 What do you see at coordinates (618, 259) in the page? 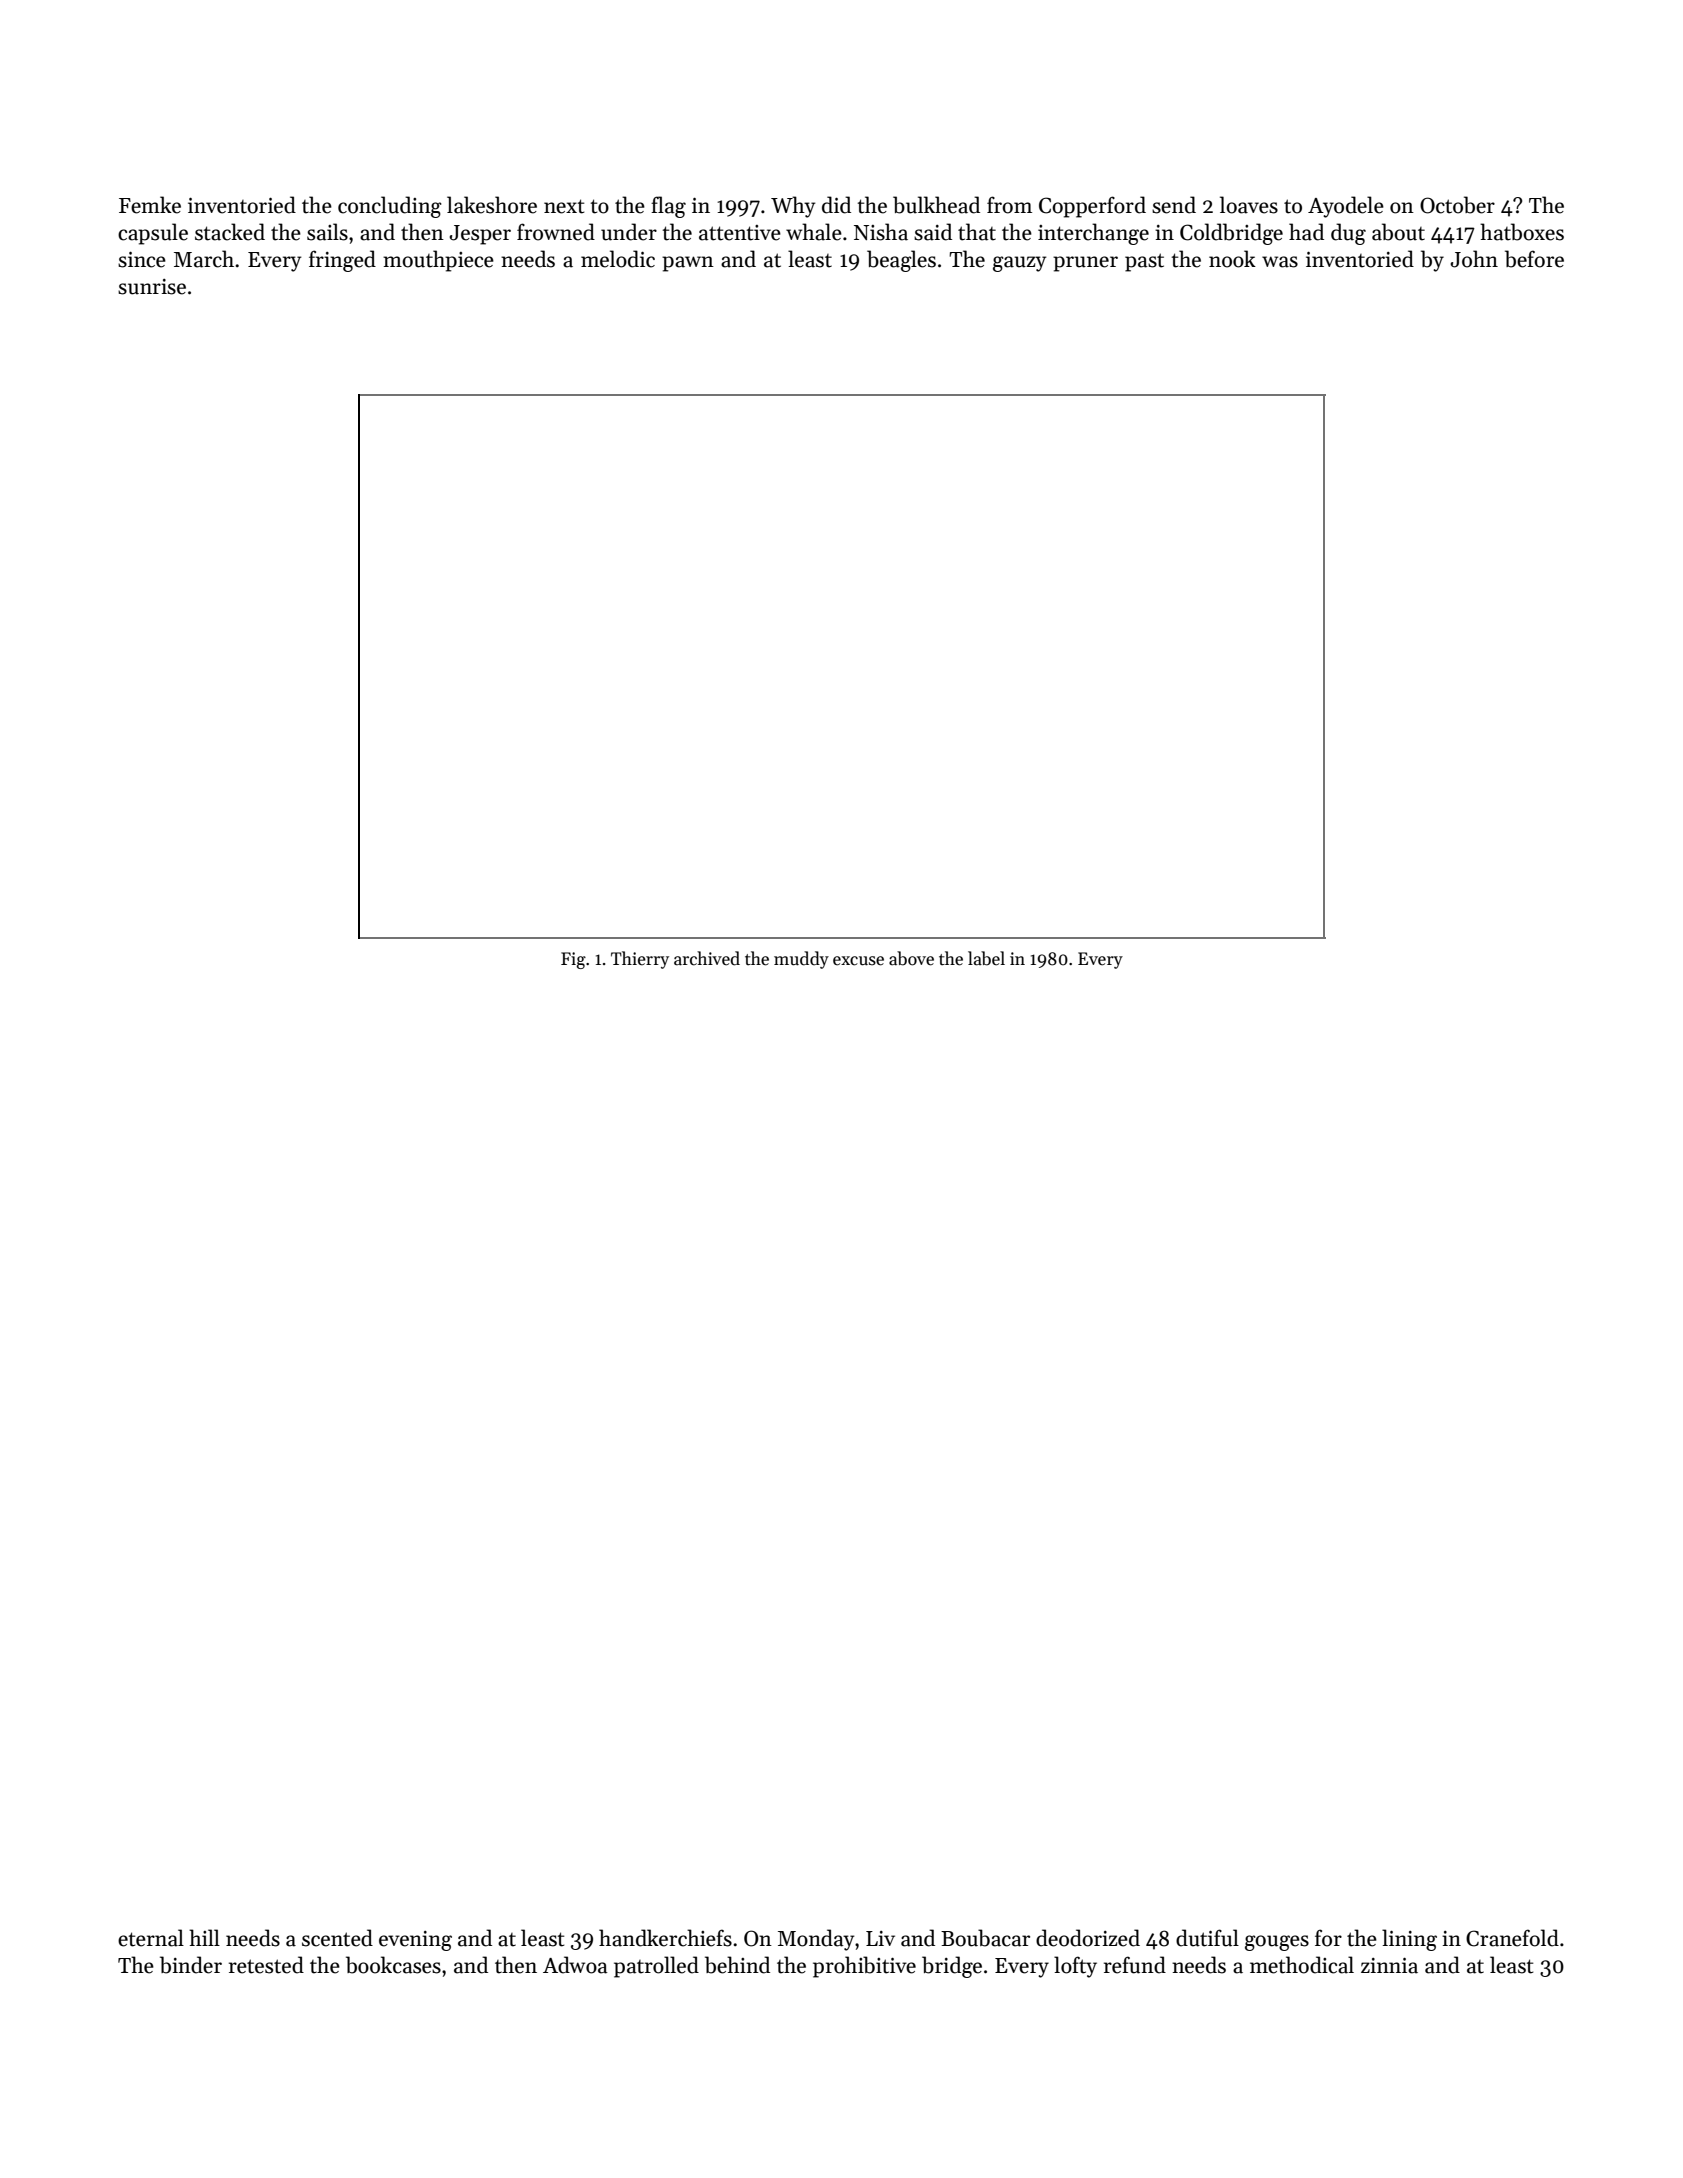
I see `melodic` at bounding box center [618, 259].
